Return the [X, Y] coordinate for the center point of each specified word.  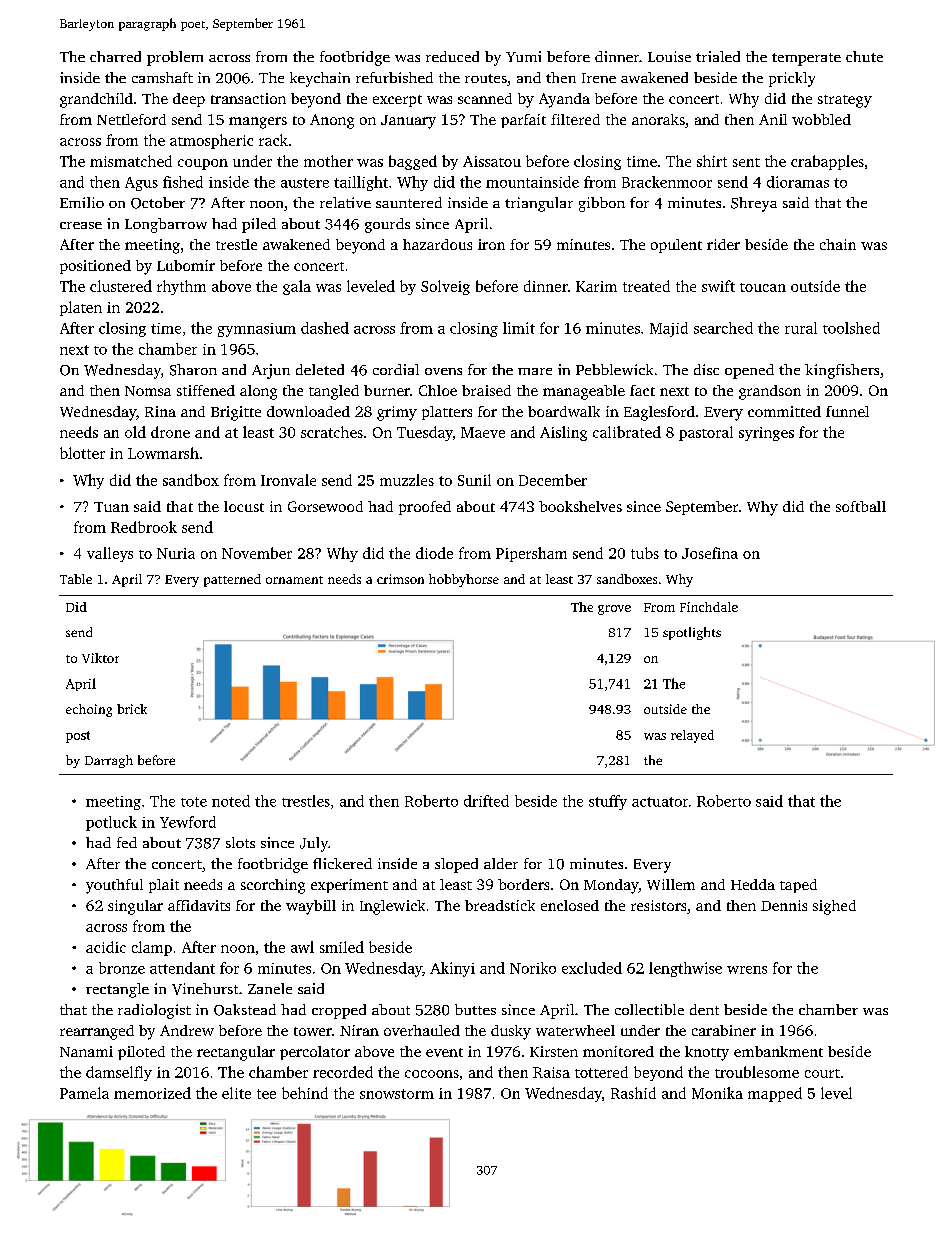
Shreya [754, 204]
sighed [834, 907]
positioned [95, 267]
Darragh [109, 761]
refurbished [394, 77]
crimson [400, 579]
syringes [766, 434]
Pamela [84, 1093]
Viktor [100, 658]
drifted [486, 801]
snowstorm [397, 1094]
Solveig [445, 287]
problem [175, 58]
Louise [669, 56]
